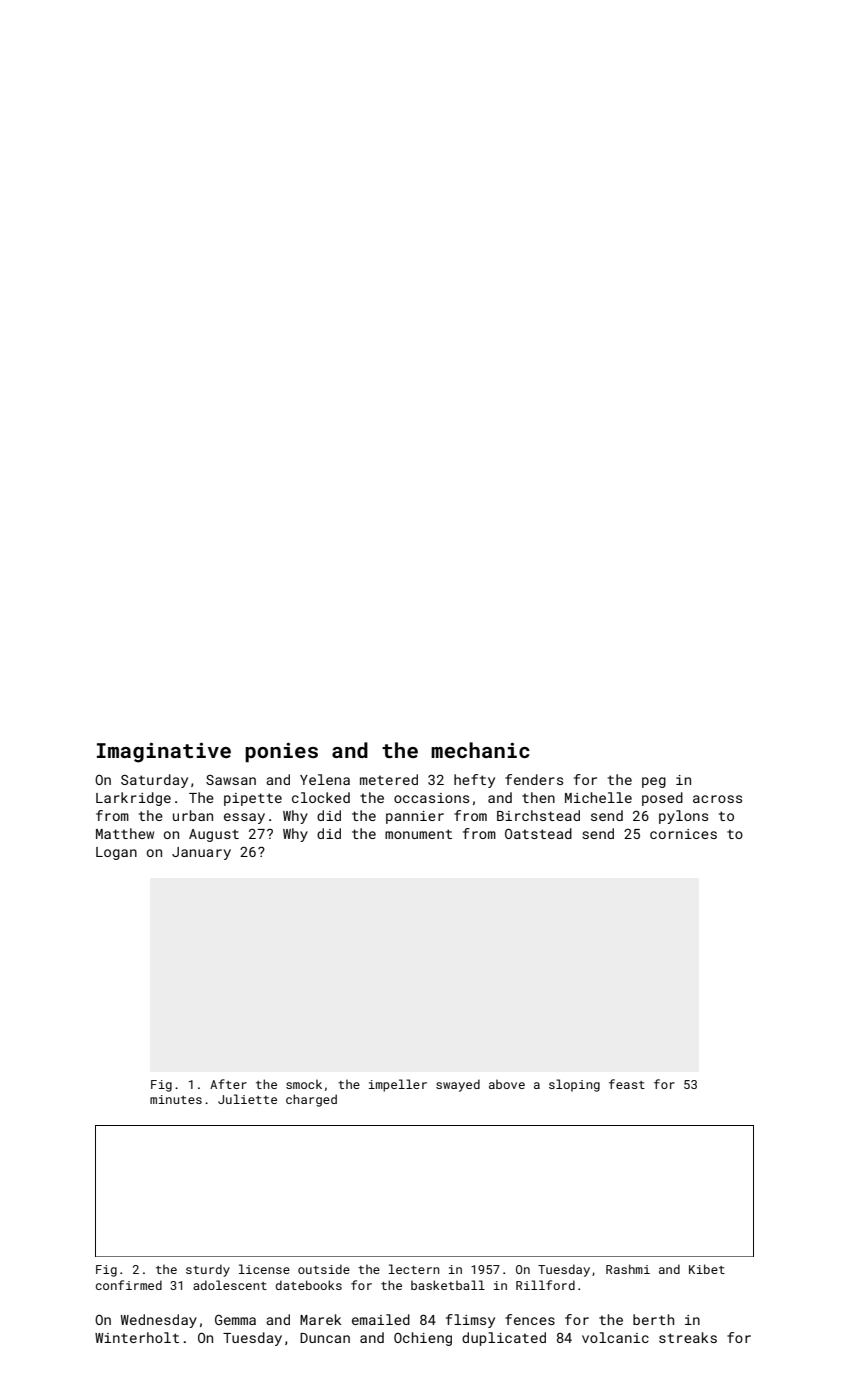 The image size is (849, 1400). Describe the element at coordinates (480, 750) in the screenshot. I see `mechanic` at that location.
